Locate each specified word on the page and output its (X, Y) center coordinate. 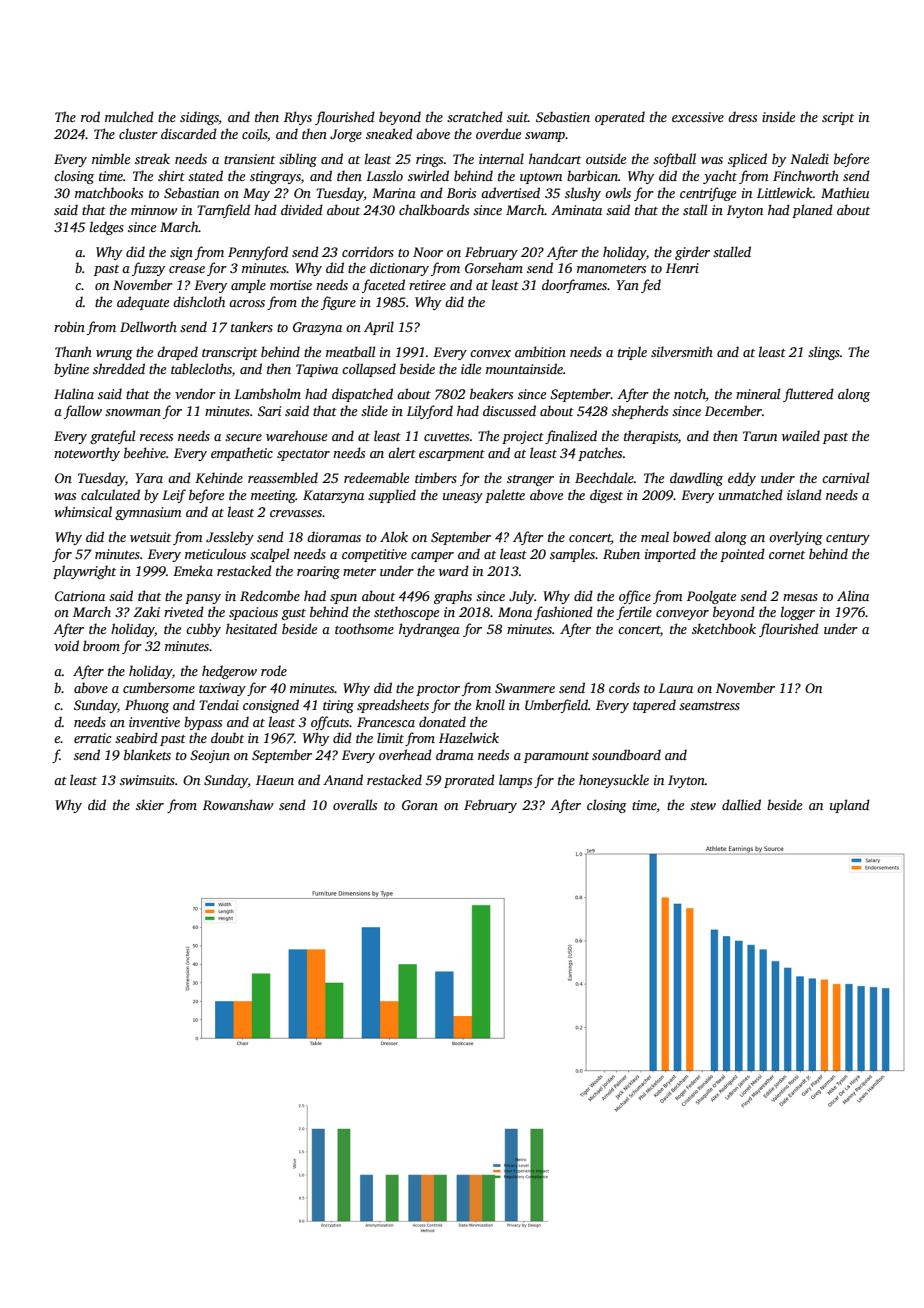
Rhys (298, 118)
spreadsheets (393, 706)
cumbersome (159, 687)
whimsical (83, 511)
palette (505, 496)
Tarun (760, 436)
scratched (475, 116)
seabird (136, 737)
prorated (469, 781)
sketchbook (724, 628)
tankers (252, 326)
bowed (692, 536)
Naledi (809, 158)
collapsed (369, 370)
